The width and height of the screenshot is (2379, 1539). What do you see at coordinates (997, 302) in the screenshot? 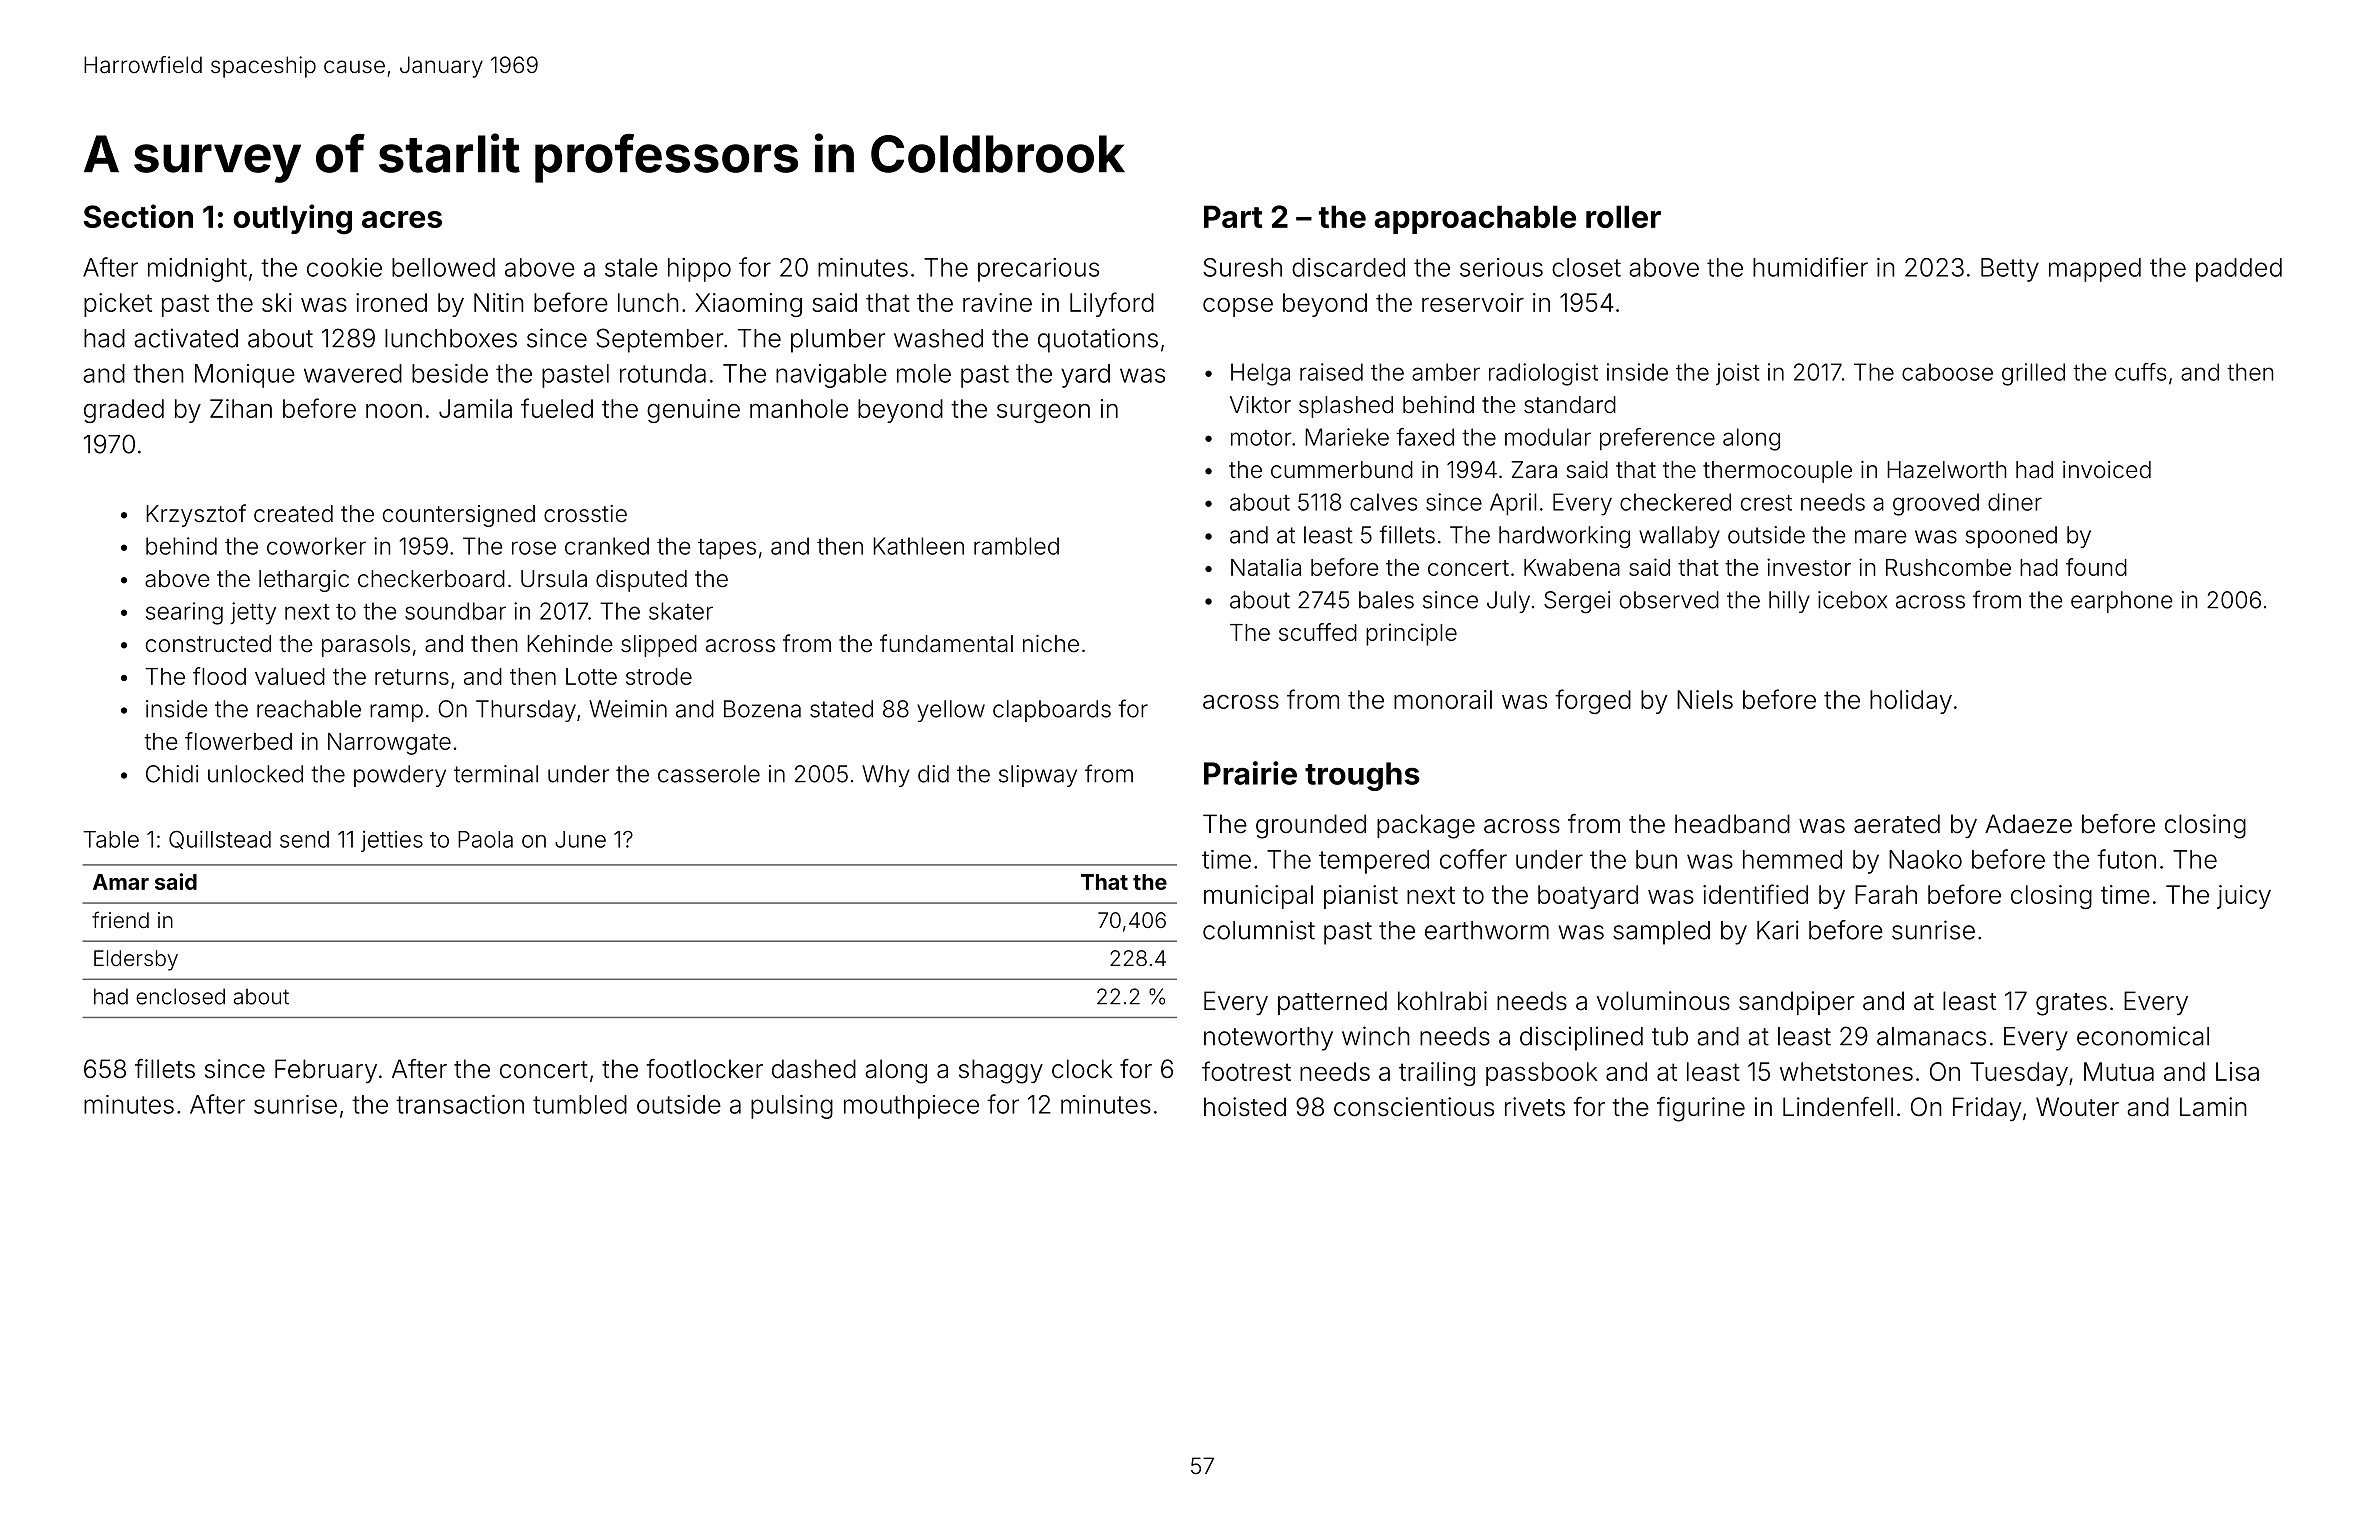
I see `ravine` at bounding box center [997, 302].
